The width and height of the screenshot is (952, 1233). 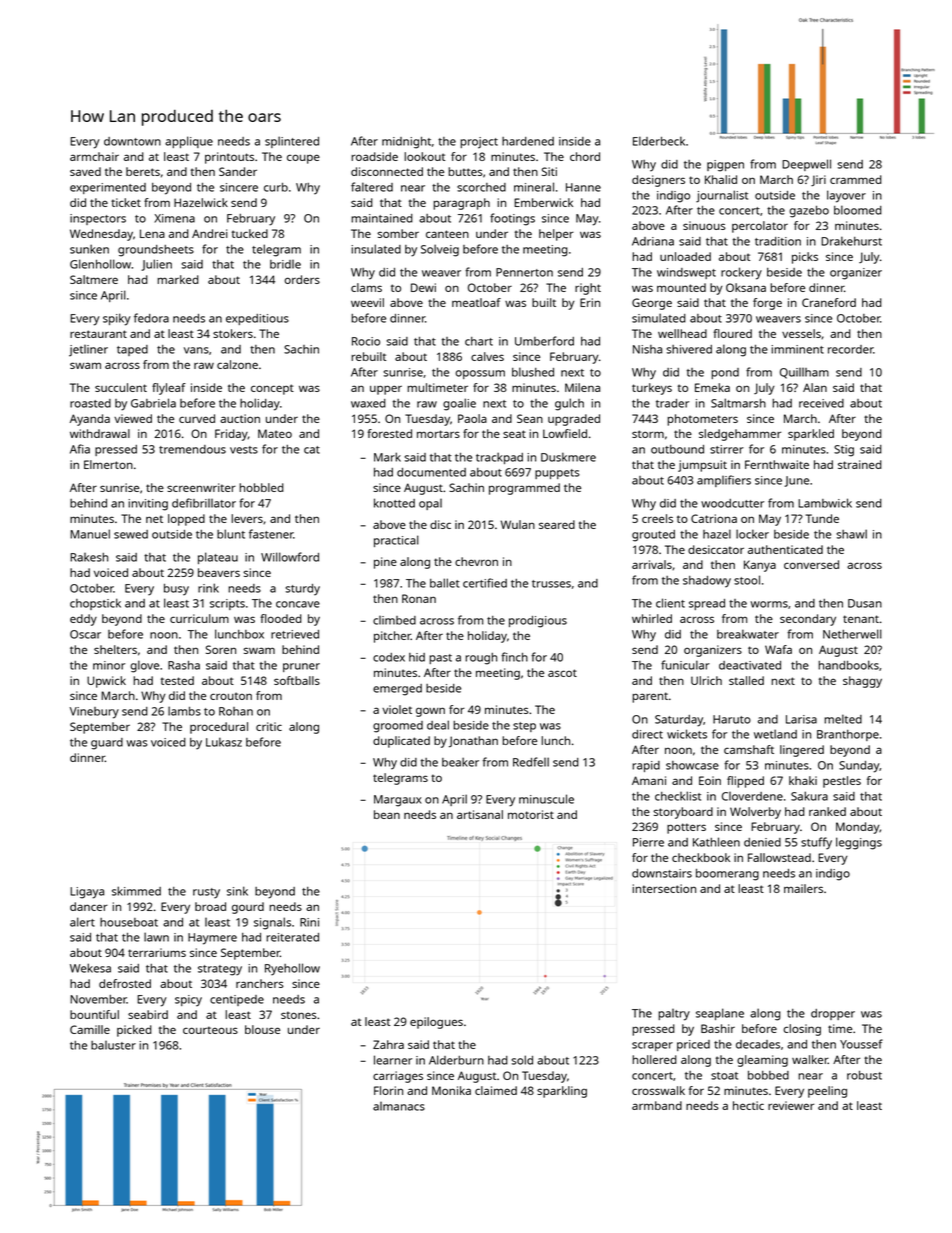 What do you see at coordinates (108, 464) in the screenshot?
I see `Elmerton` at bounding box center [108, 464].
